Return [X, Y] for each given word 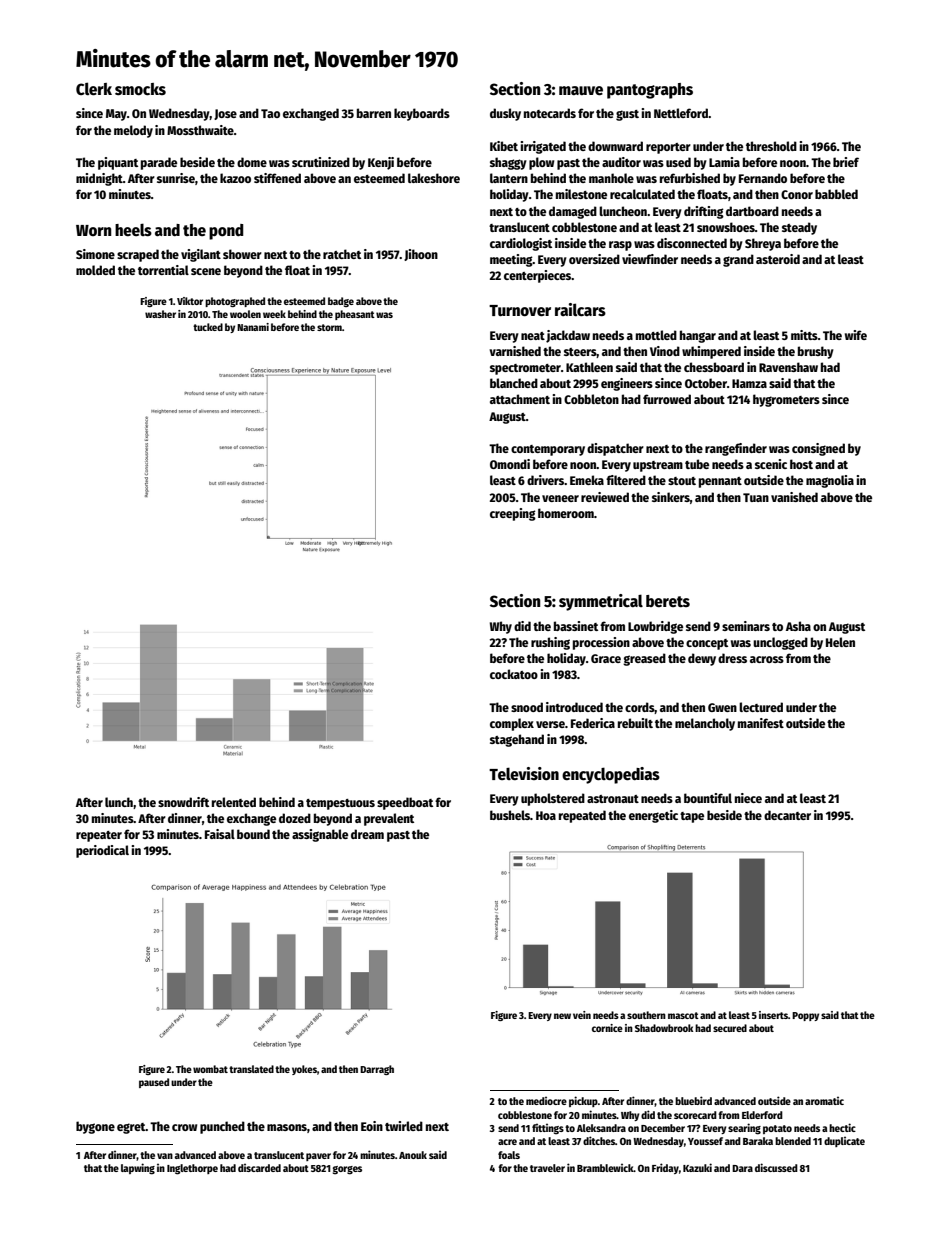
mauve [581, 91]
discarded [259, 1167]
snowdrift [183, 802]
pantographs [650, 91]
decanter [787, 815]
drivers [545, 480]
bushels [510, 815]
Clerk [94, 89]
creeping [513, 514]
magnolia [830, 481]
